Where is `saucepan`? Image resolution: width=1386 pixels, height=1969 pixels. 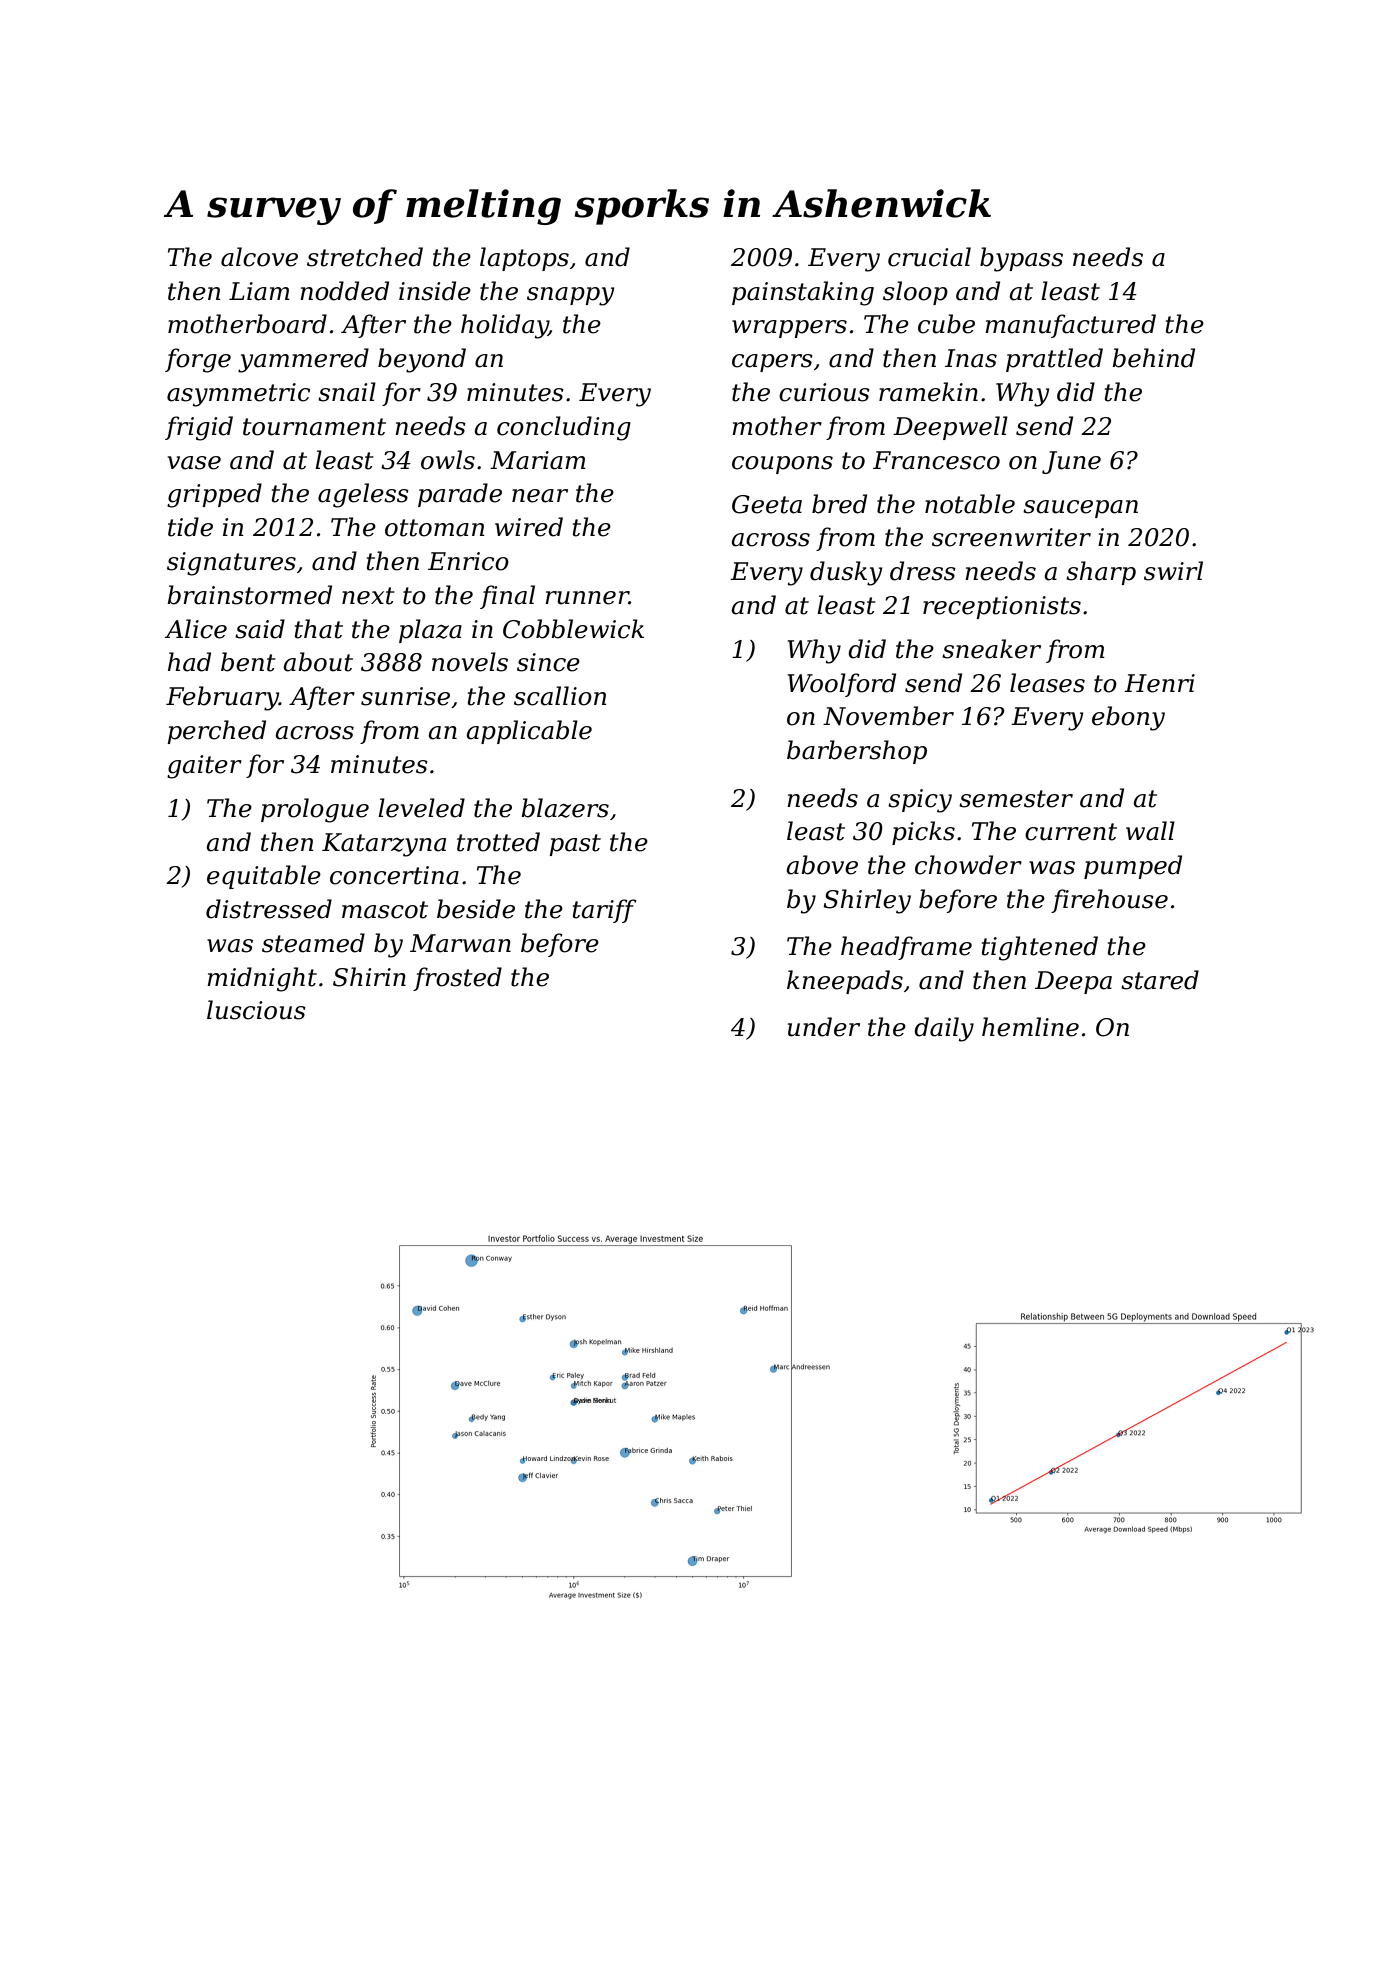 saucepan is located at coordinates (1080, 509).
